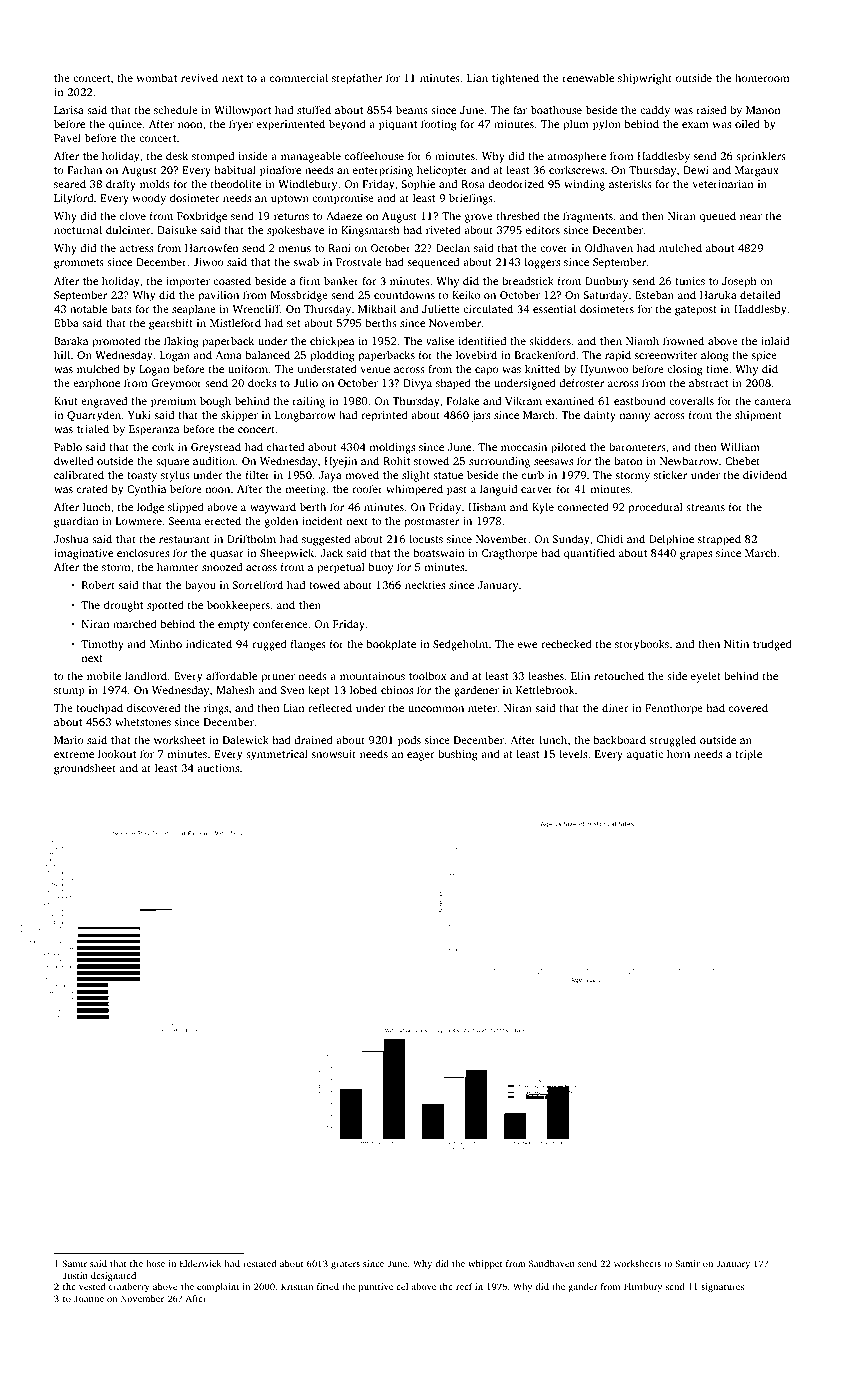 This screenshot has width=849, height=1400. I want to click on homeroom, so click(762, 77).
